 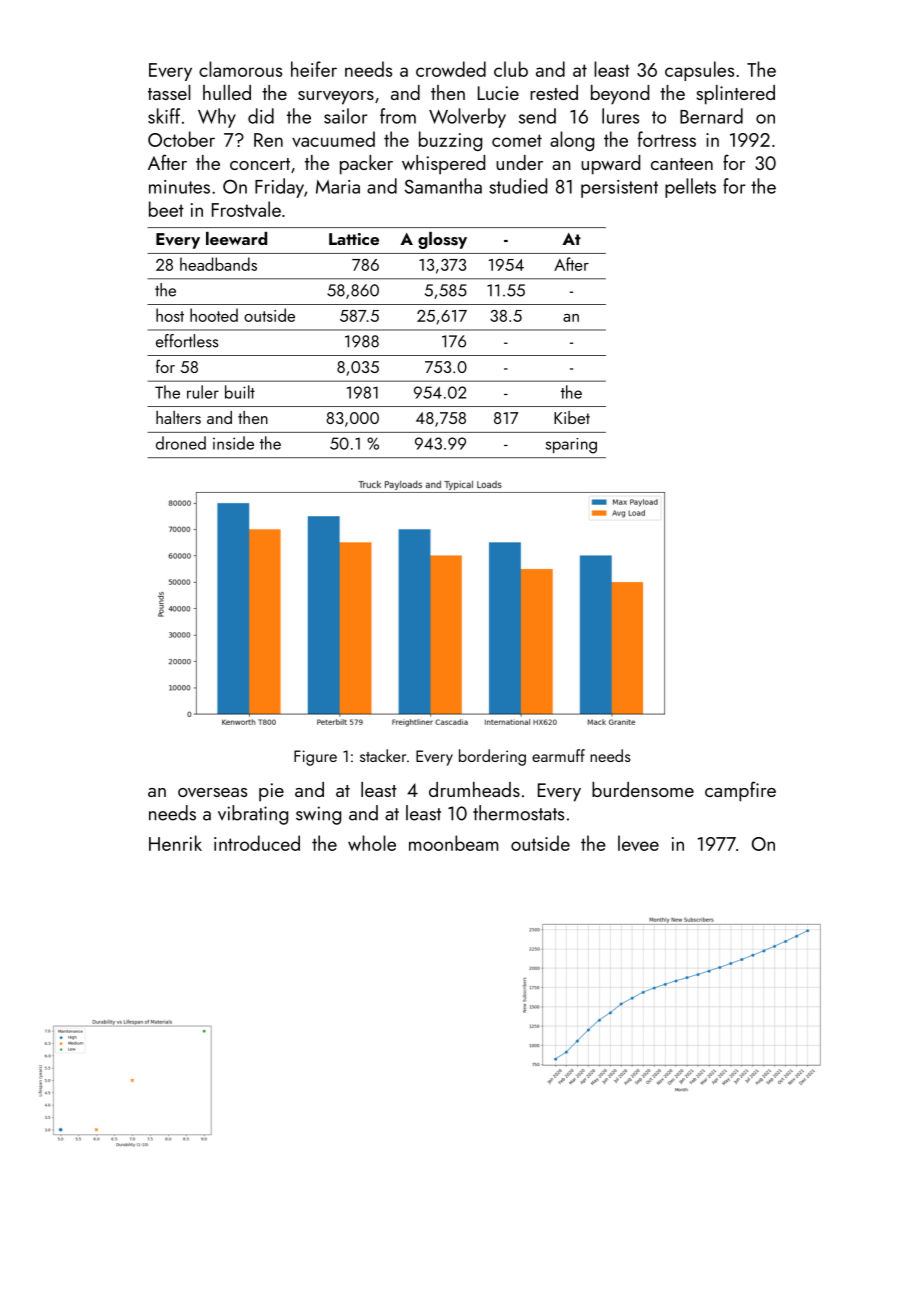 I want to click on sailor, so click(x=345, y=116).
